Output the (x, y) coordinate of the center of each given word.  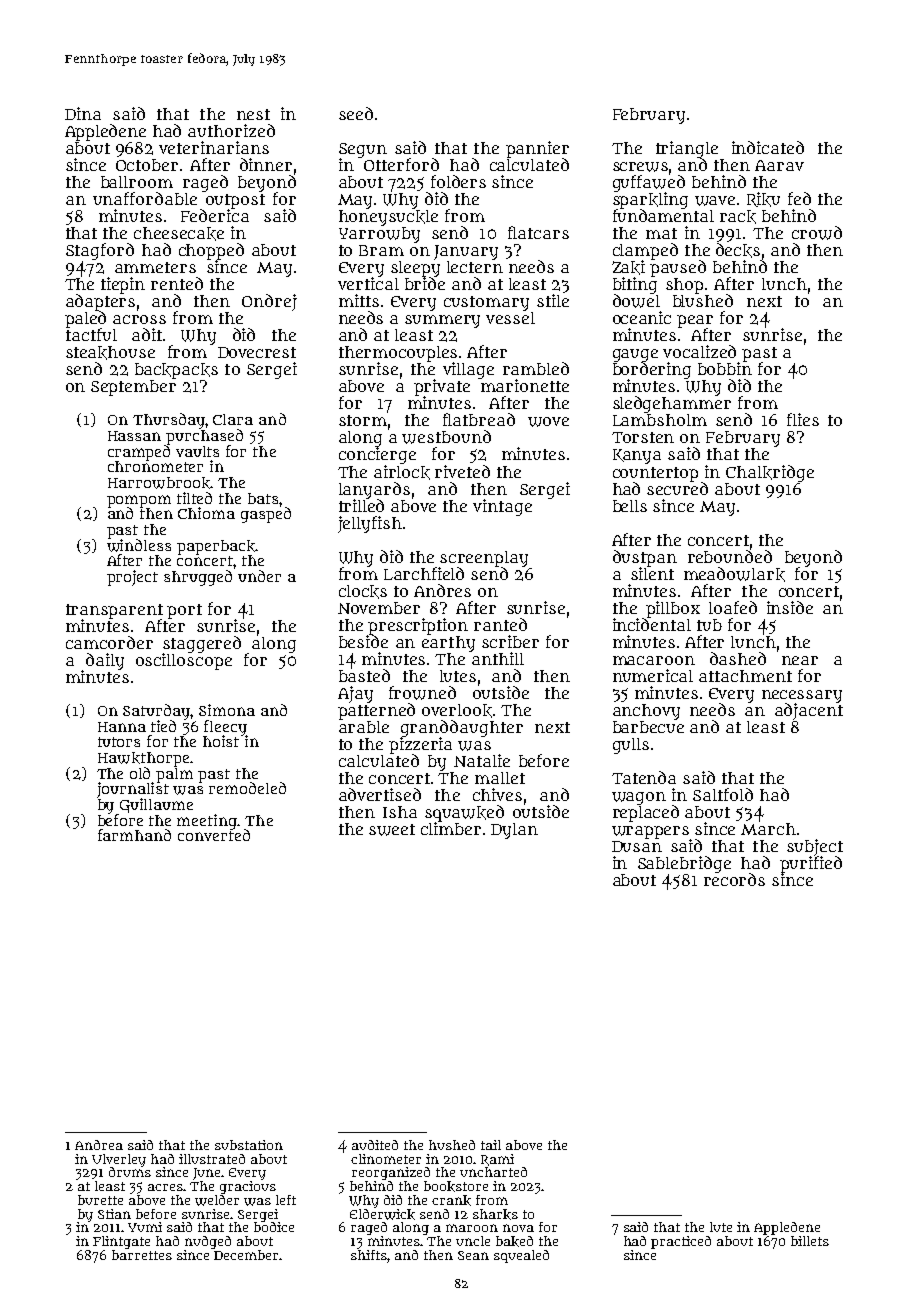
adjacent (809, 711)
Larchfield (424, 573)
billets (810, 1241)
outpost (235, 201)
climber (451, 828)
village (468, 370)
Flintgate (121, 1242)
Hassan (134, 436)
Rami (497, 1160)
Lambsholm (660, 420)
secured (677, 488)
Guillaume (156, 805)
